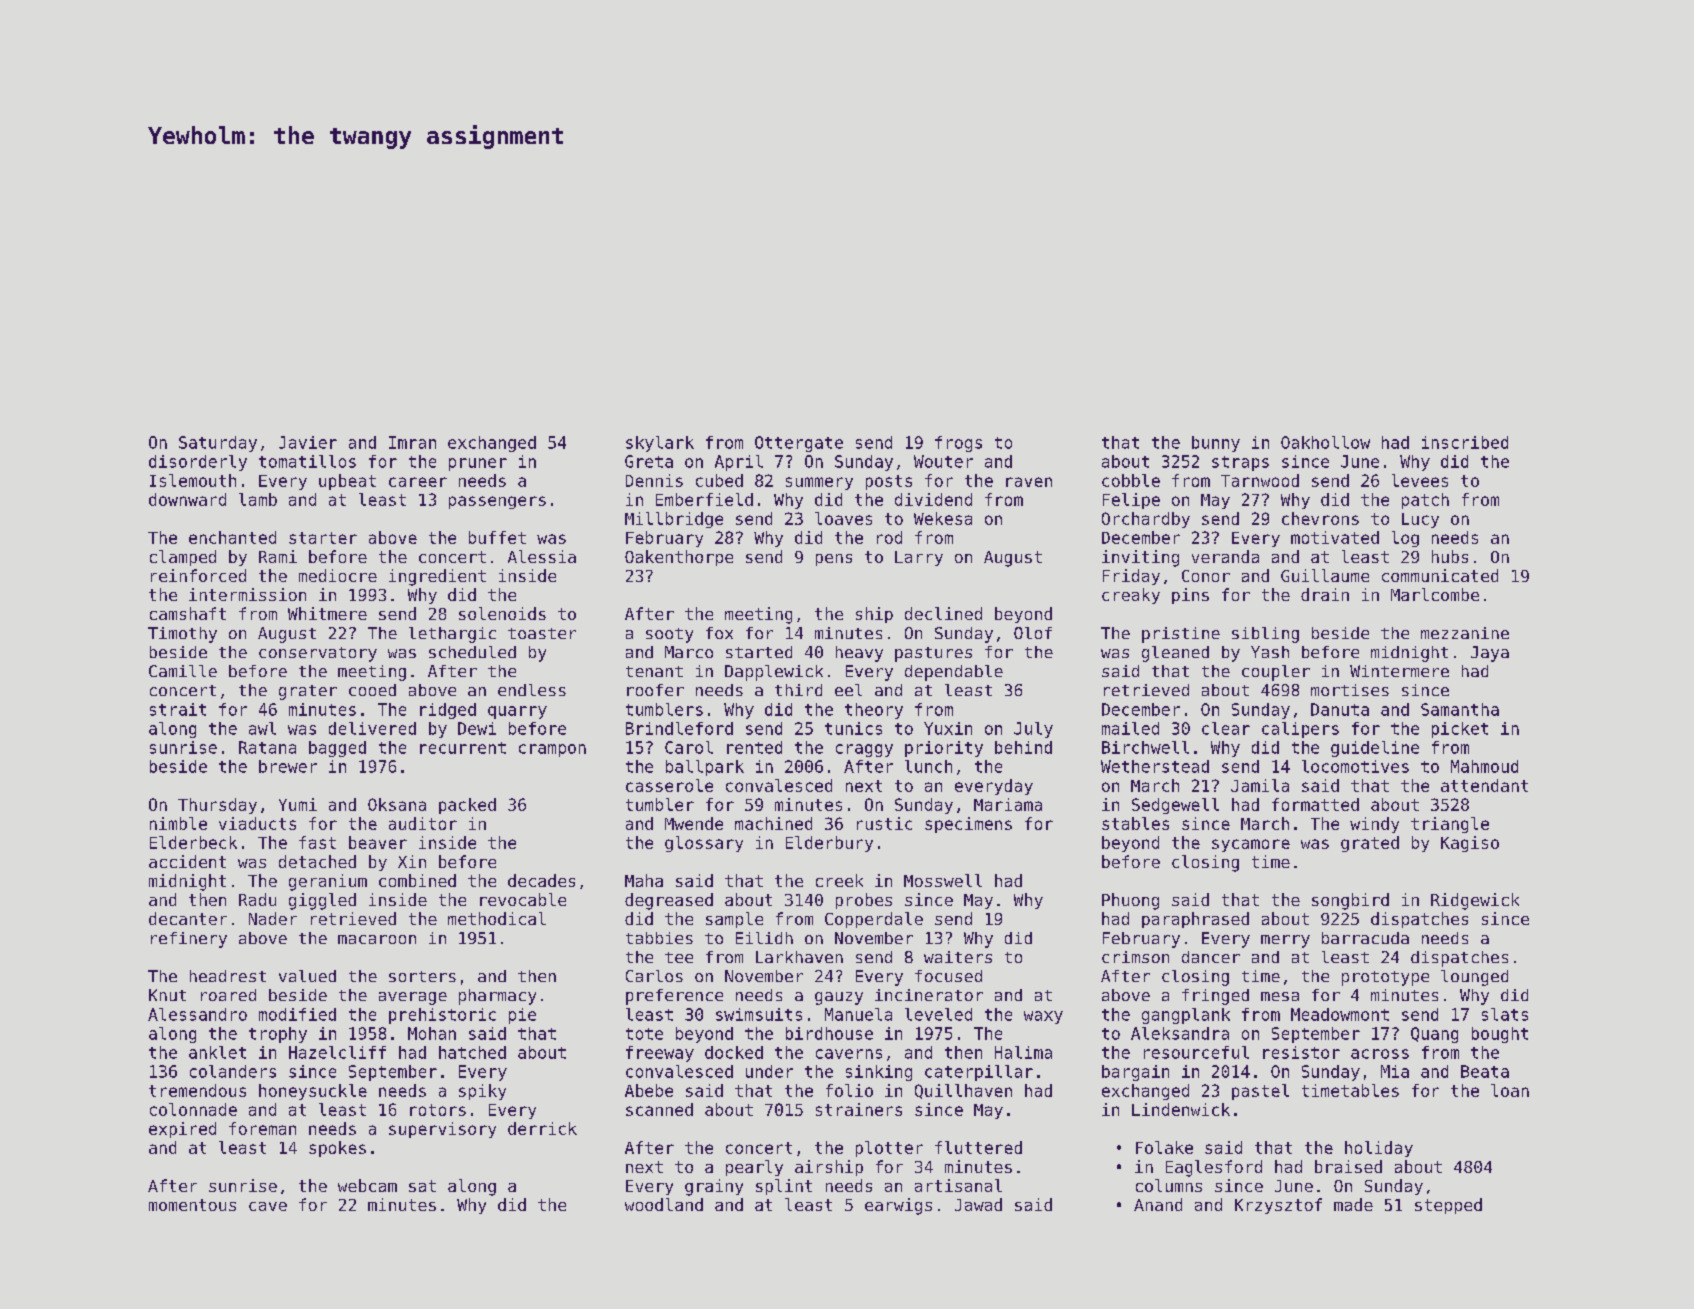  I want to click on hubs, so click(1450, 556).
